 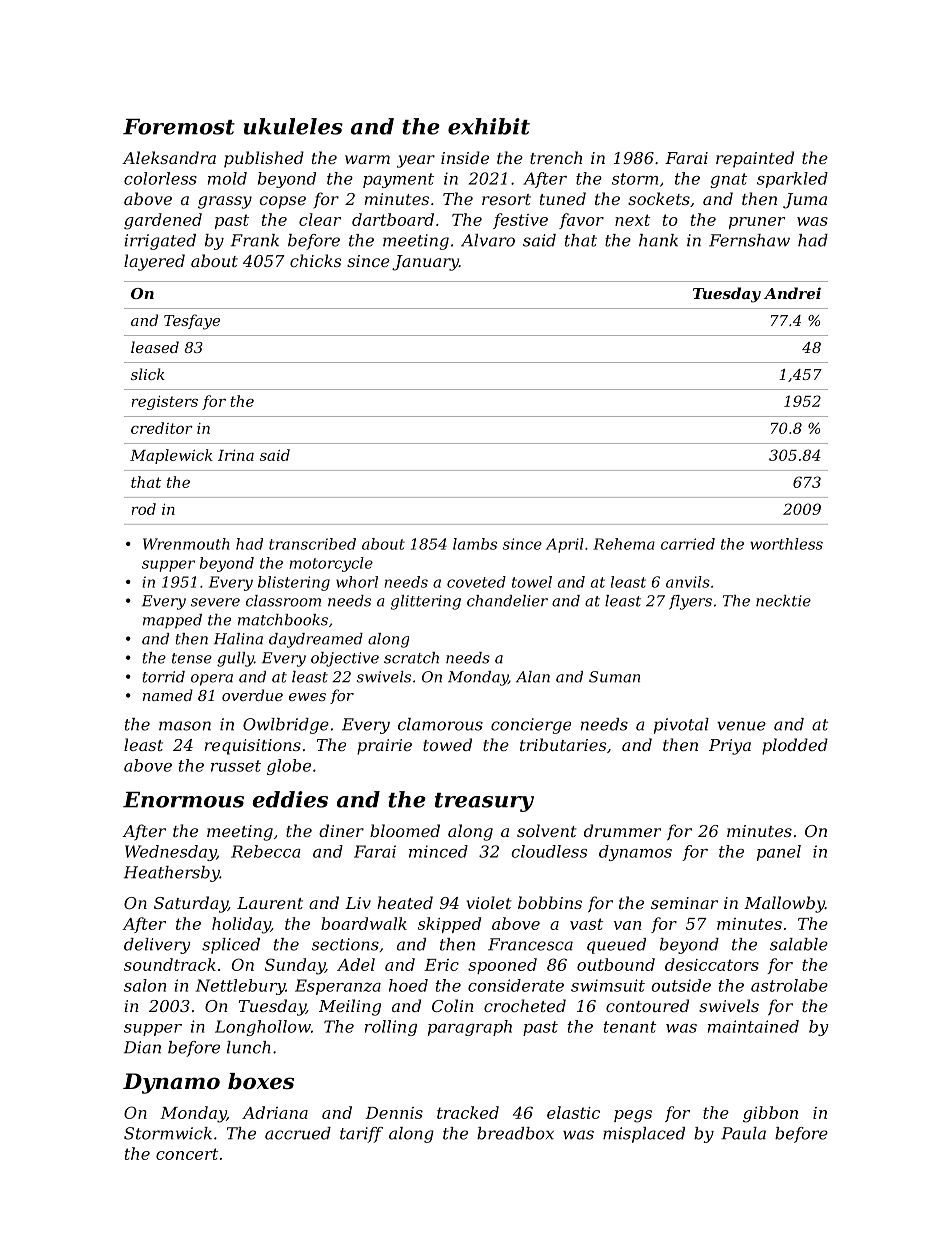 I want to click on towed, so click(x=447, y=744).
